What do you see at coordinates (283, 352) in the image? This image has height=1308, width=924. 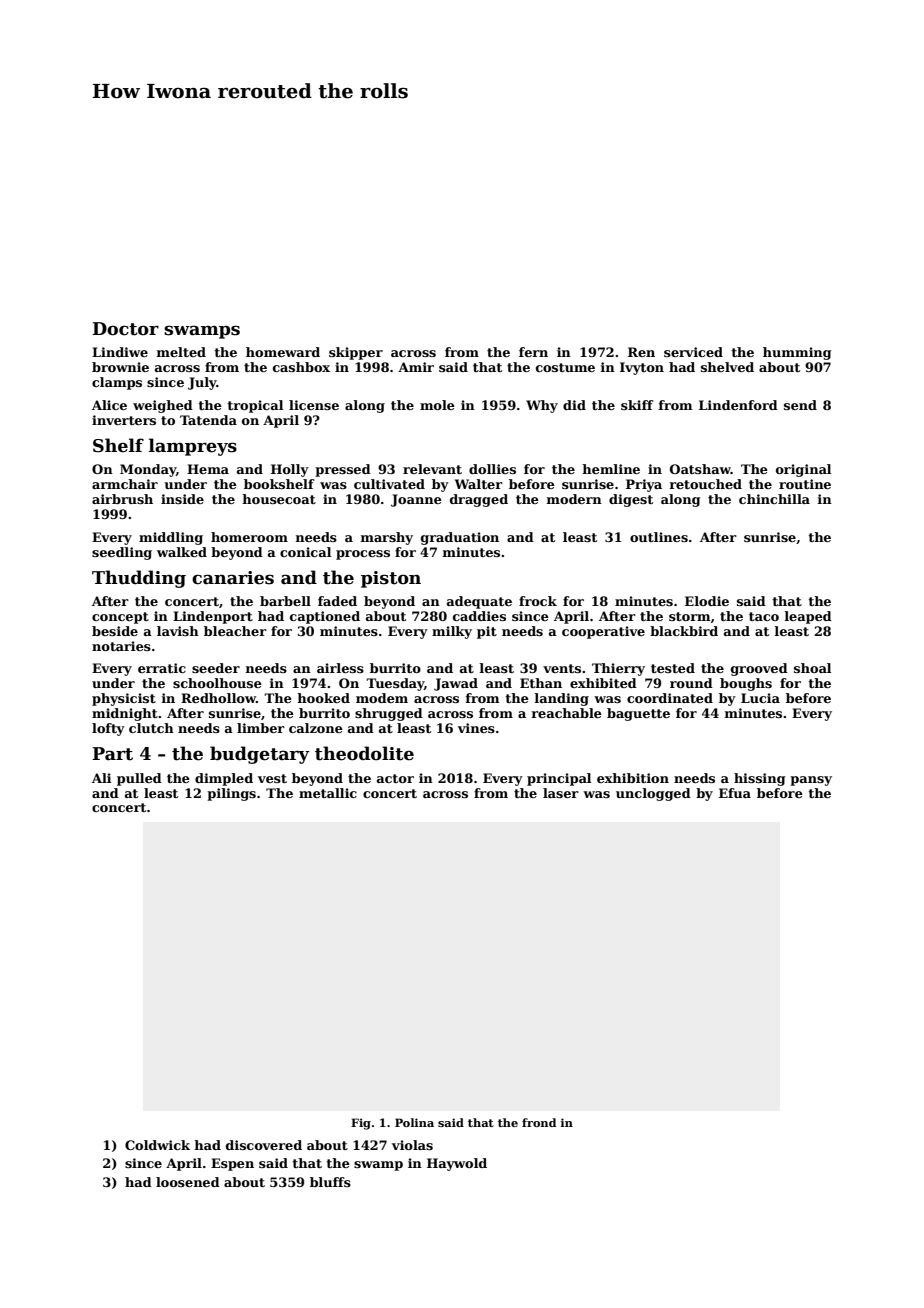 I see `homeward` at bounding box center [283, 352].
